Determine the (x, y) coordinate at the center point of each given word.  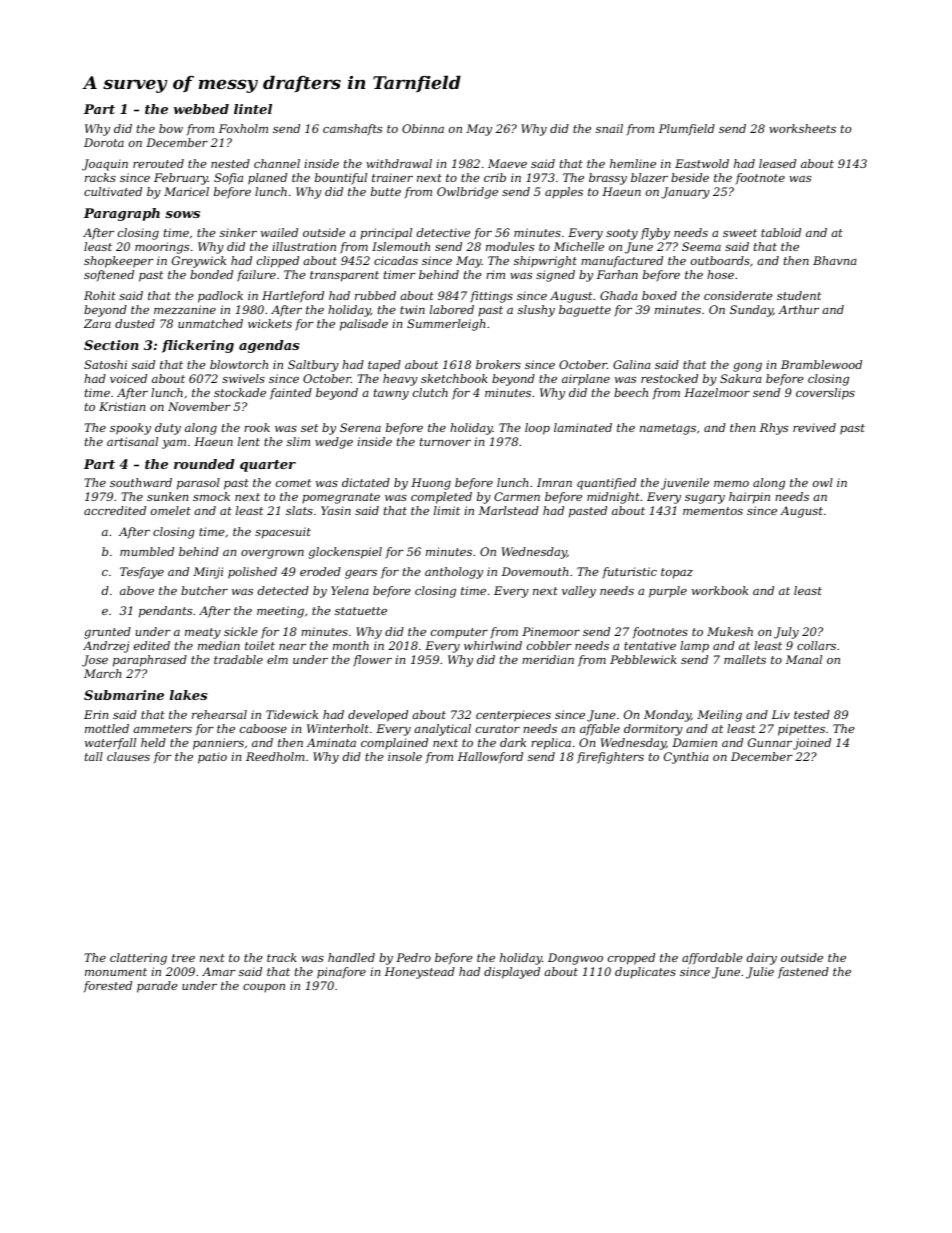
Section (111, 345)
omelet (171, 510)
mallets (745, 659)
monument (116, 972)
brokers (498, 364)
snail (609, 128)
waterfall (110, 744)
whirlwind (493, 645)
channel (277, 163)
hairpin (749, 498)
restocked (669, 378)
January (685, 193)
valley (579, 592)
